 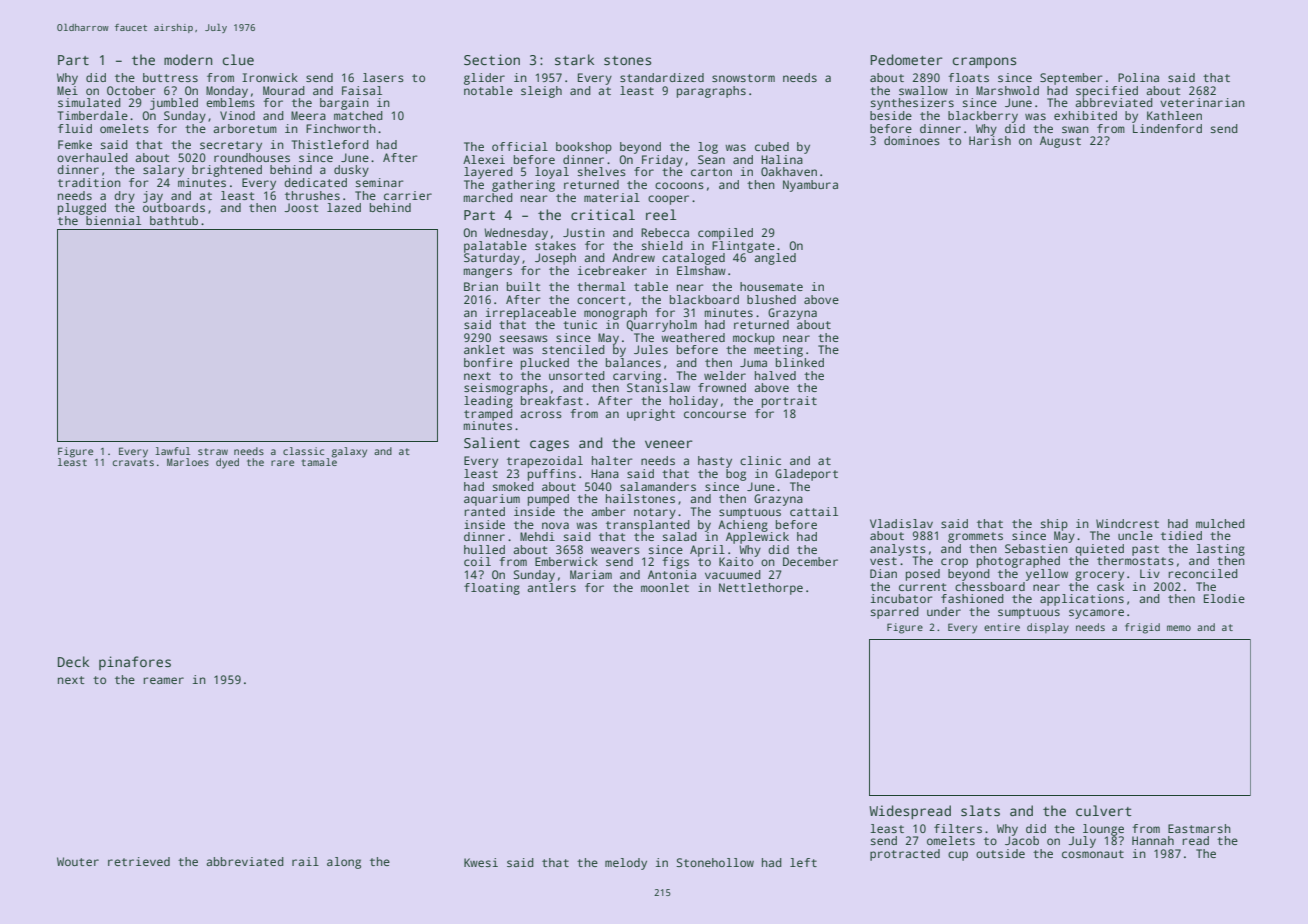 What do you see at coordinates (89, 182) in the screenshot?
I see `tradition` at bounding box center [89, 182].
